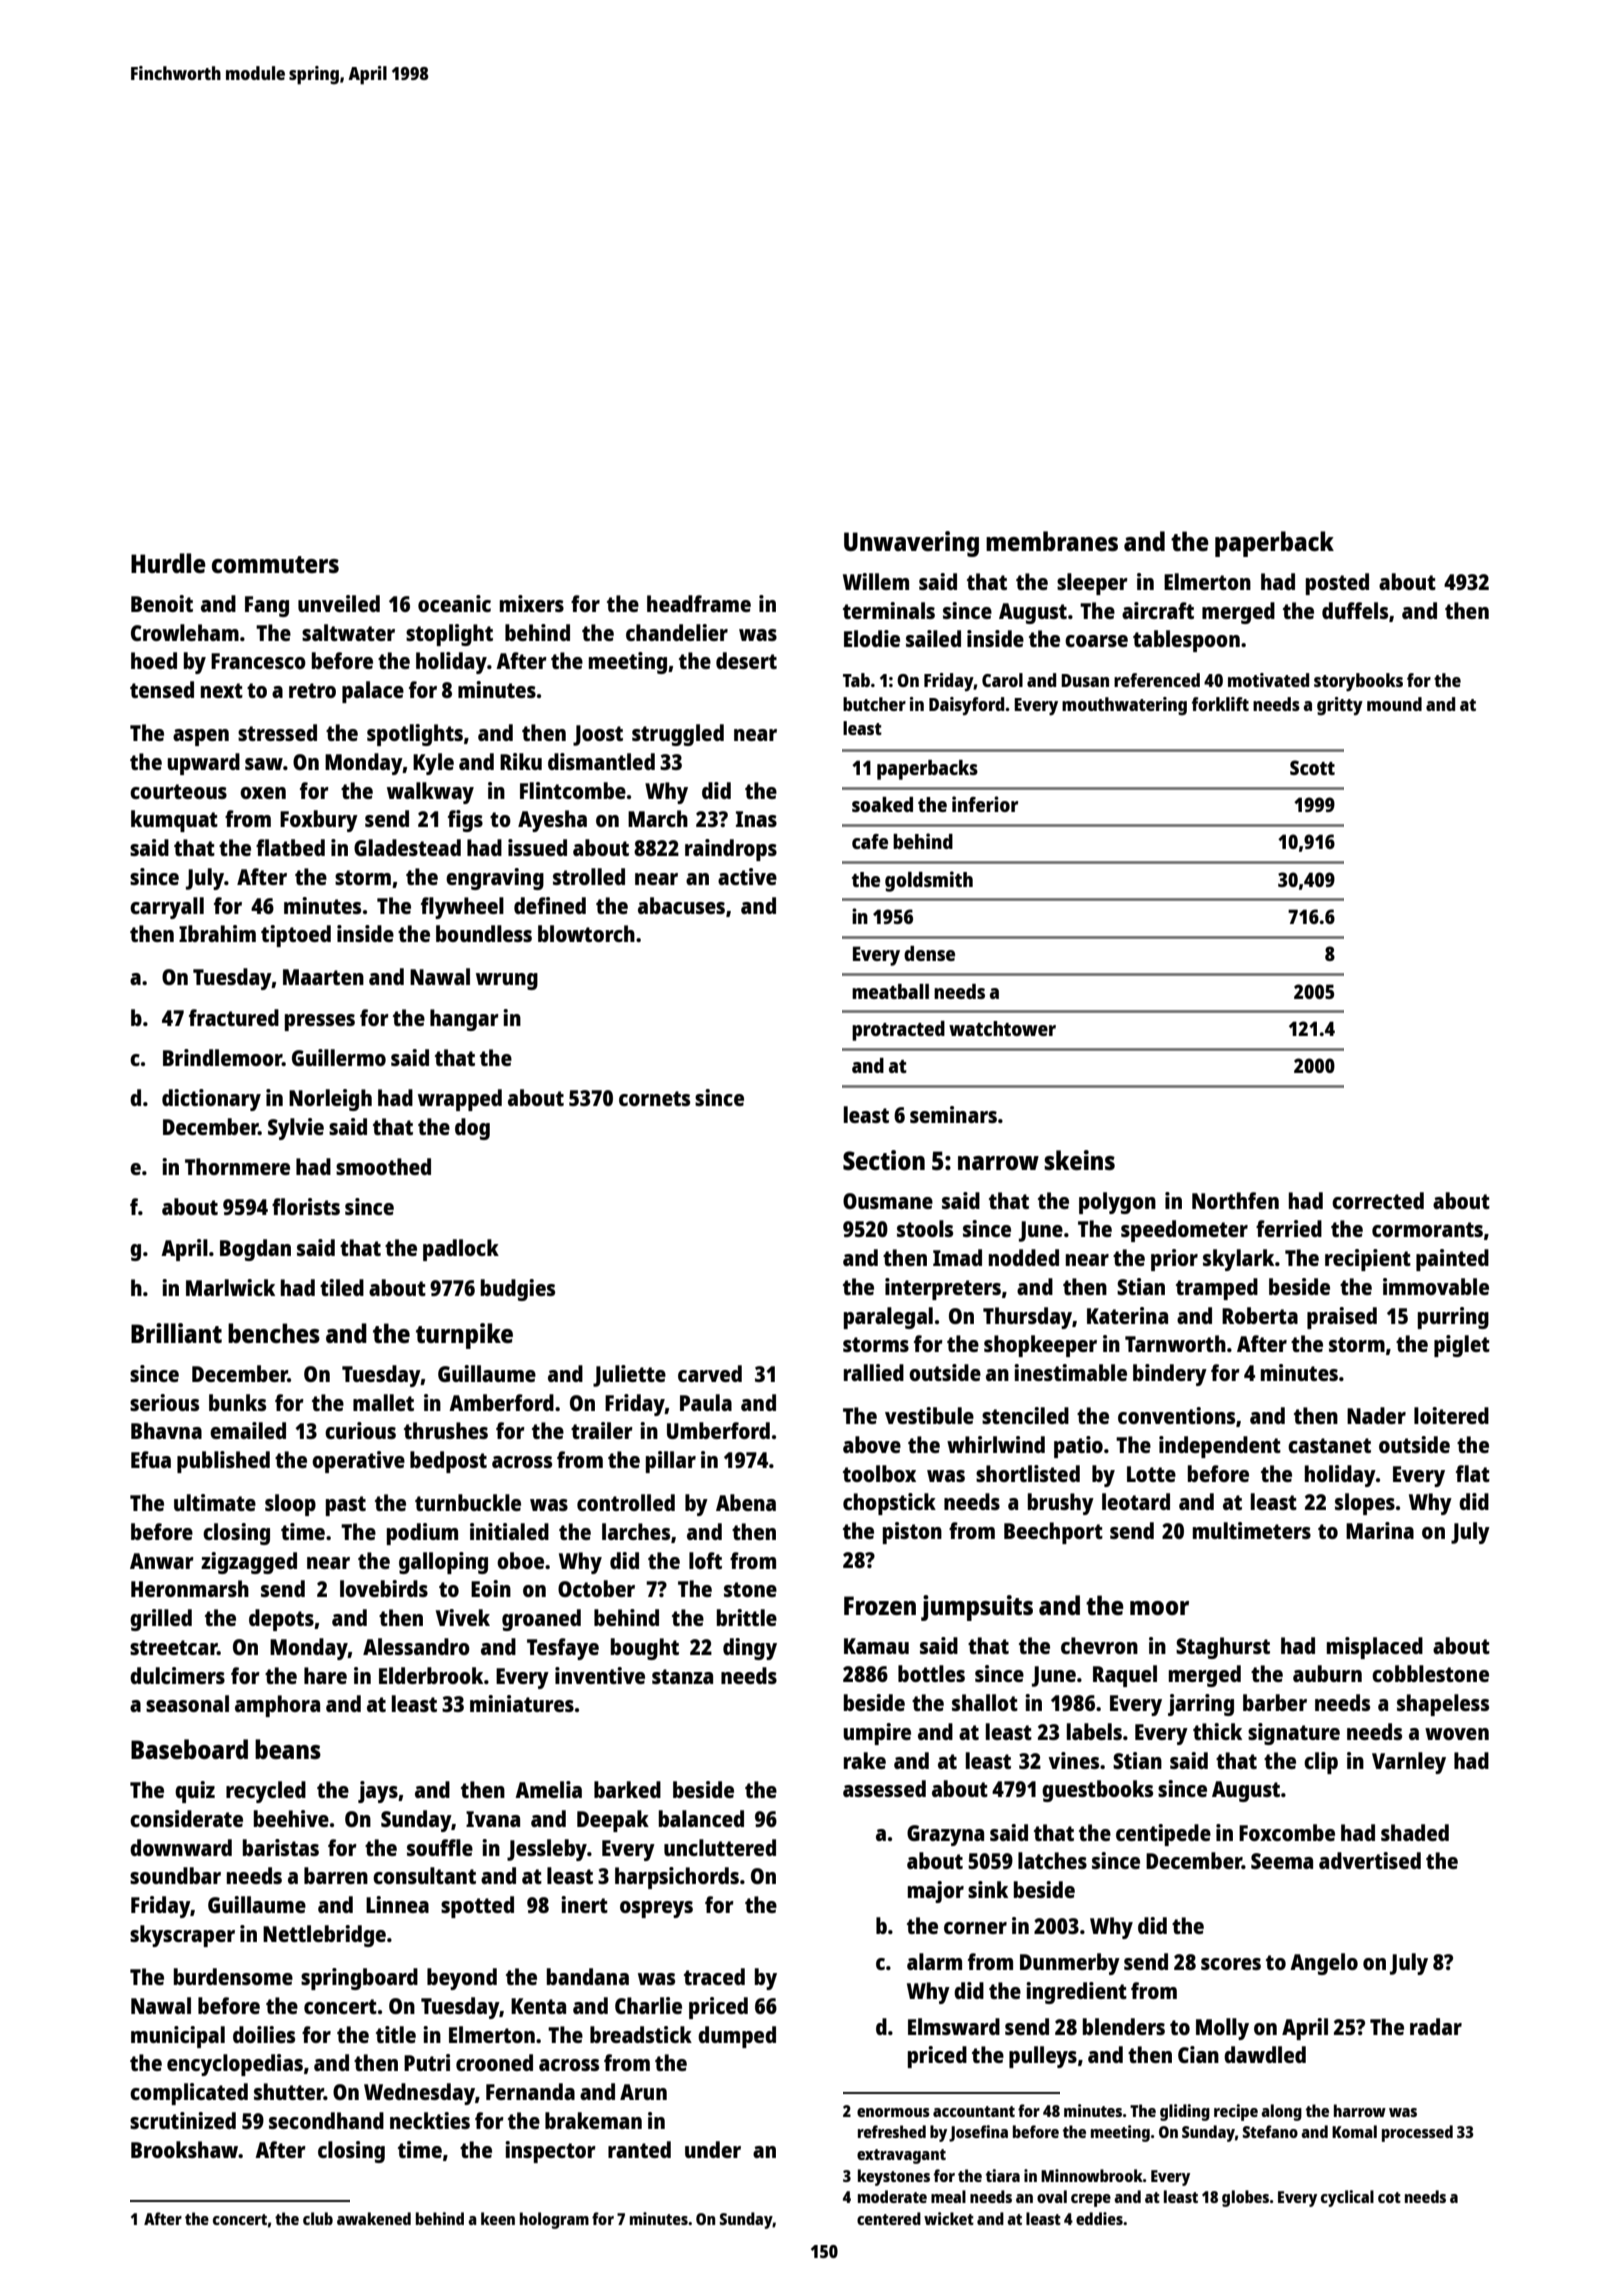  What do you see at coordinates (911, 544) in the screenshot?
I see `Unwavering` at bounding box center [911, 544].
